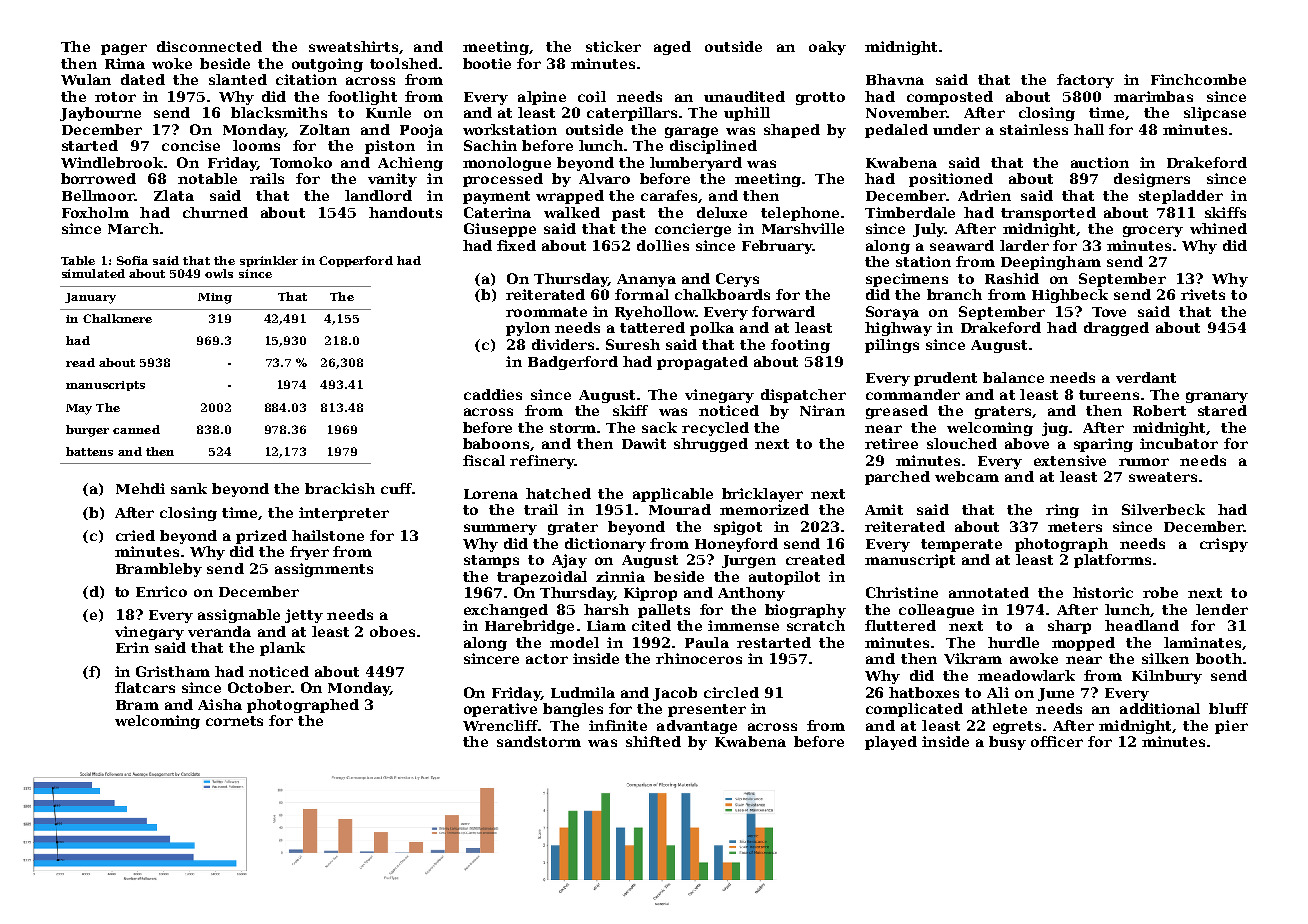 The height and width of the document is (924, 1308). I want to click on oaky, so click(827, 48).
